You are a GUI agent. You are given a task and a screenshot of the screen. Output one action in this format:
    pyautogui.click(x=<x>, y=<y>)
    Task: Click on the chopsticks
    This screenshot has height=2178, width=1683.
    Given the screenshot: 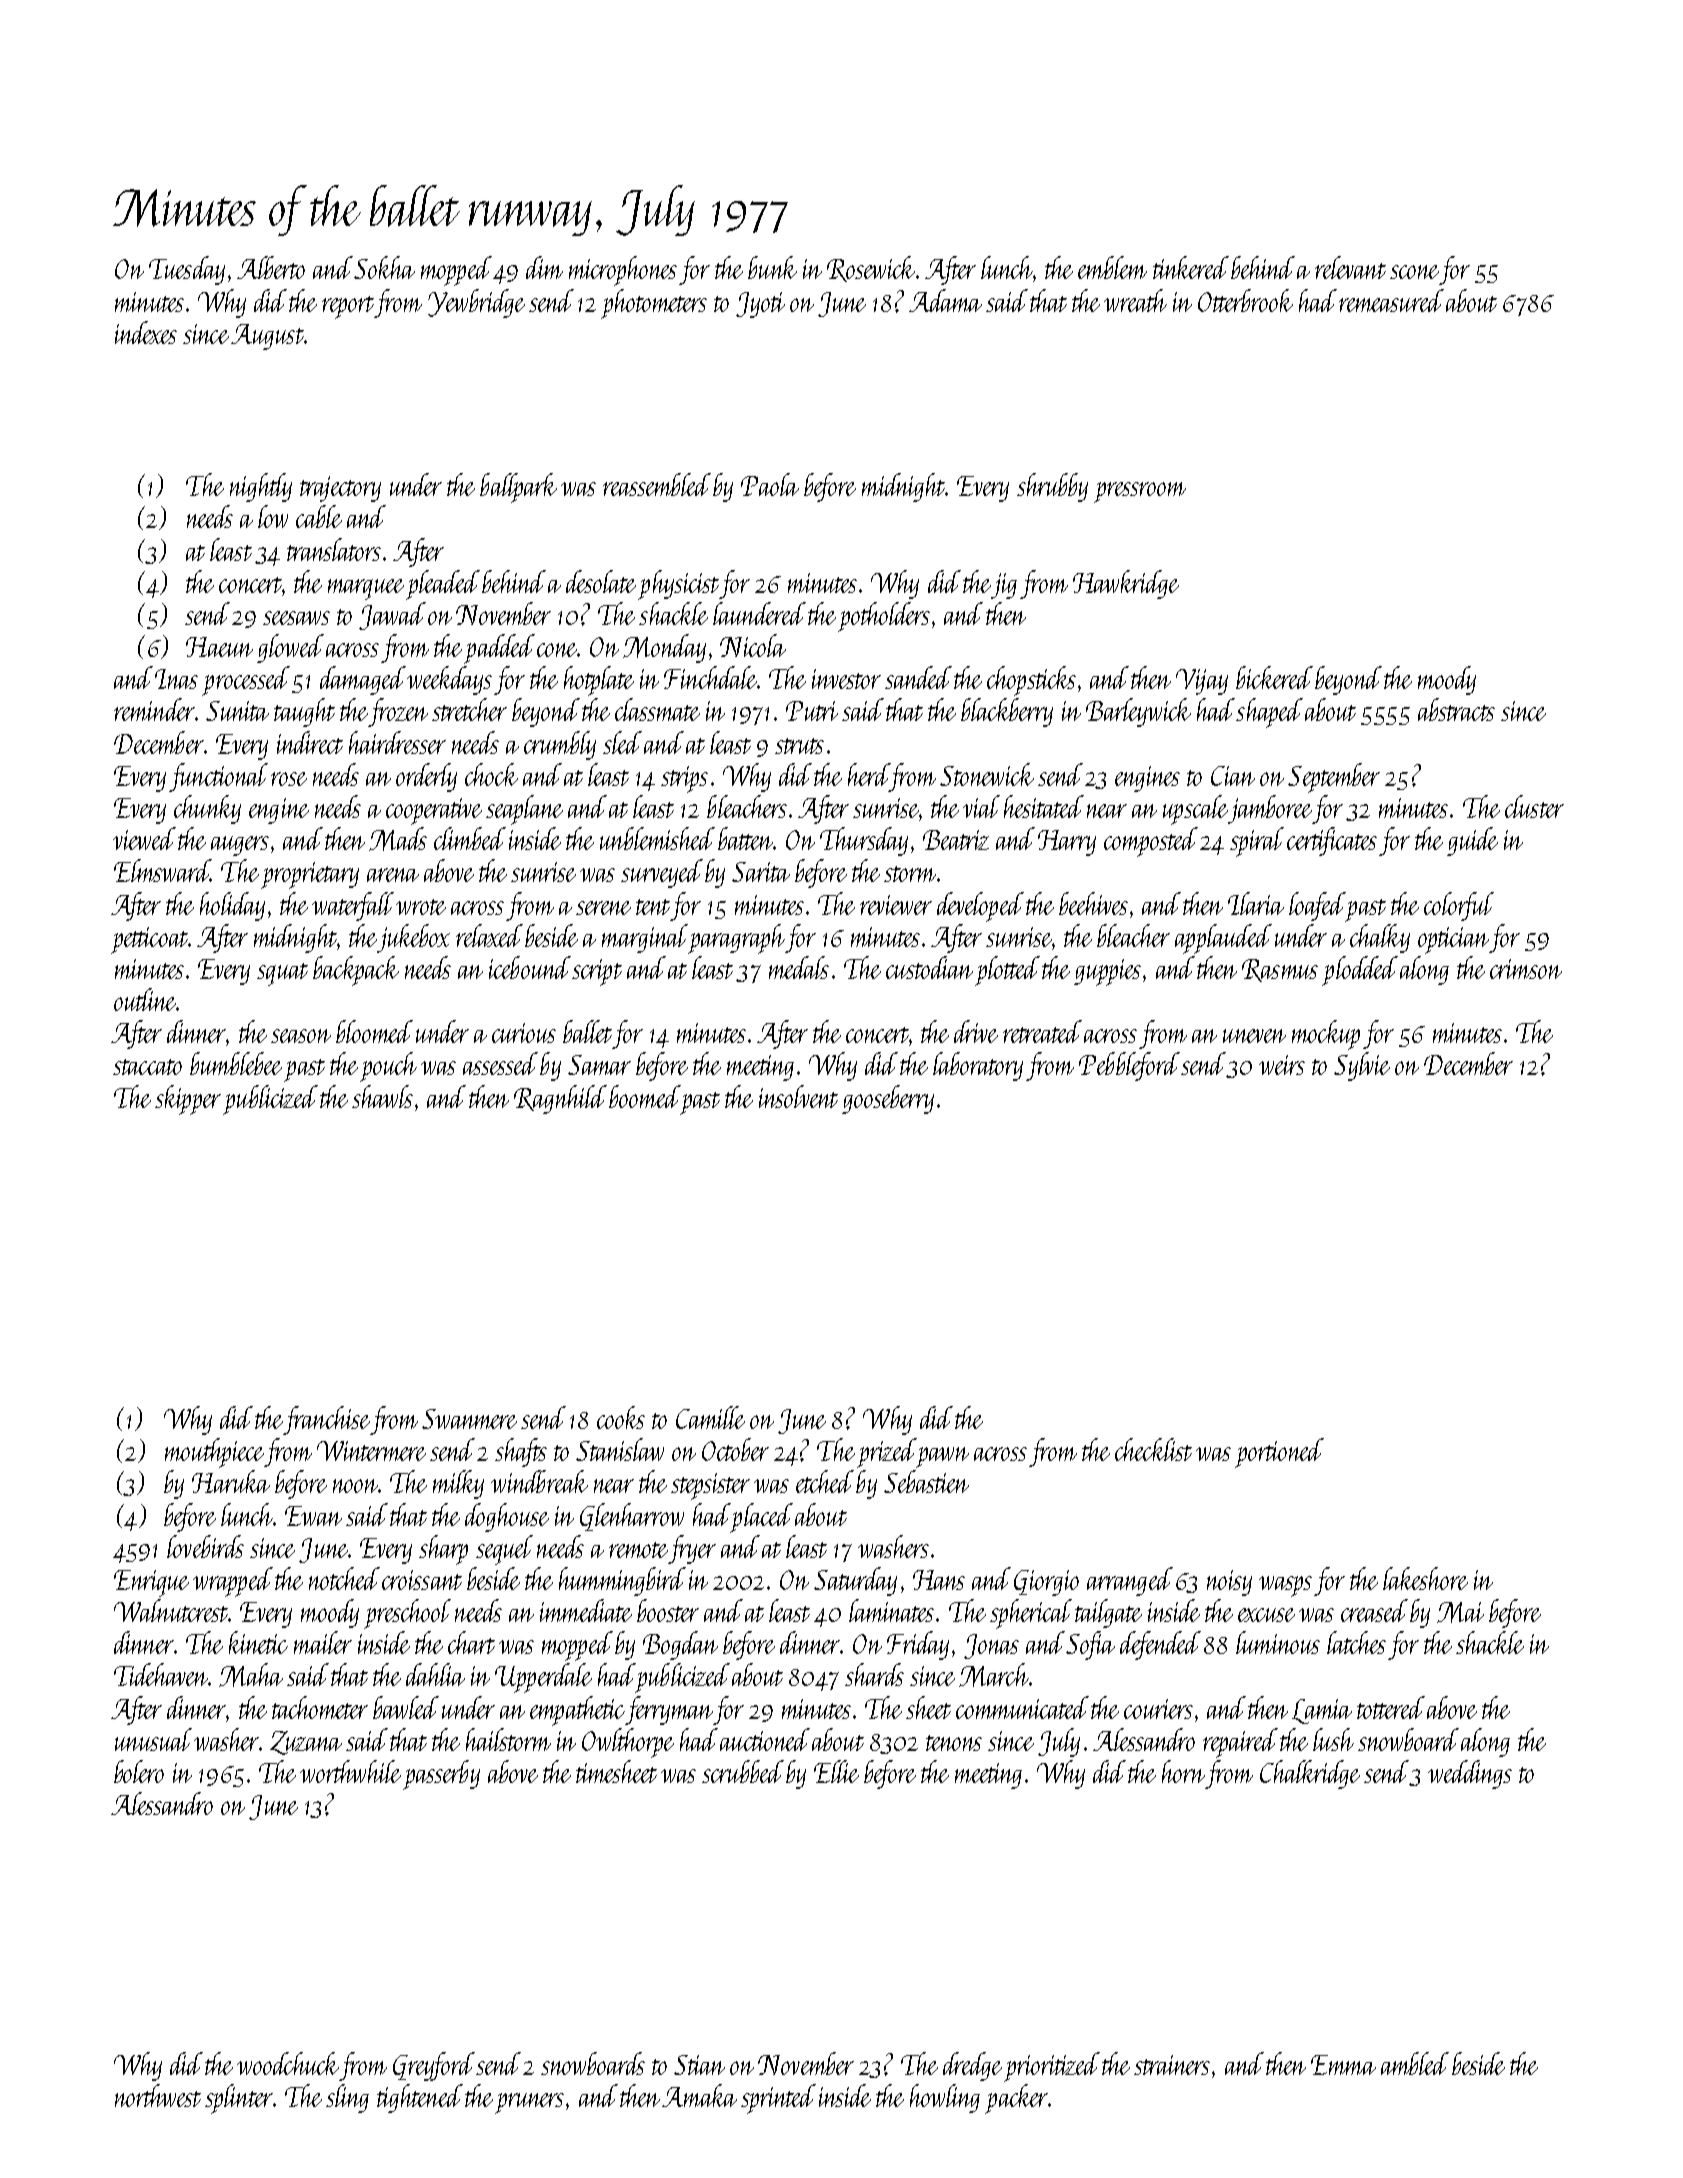 What is the action you would take?
    pyautogui.click(x=1031, y=681)
